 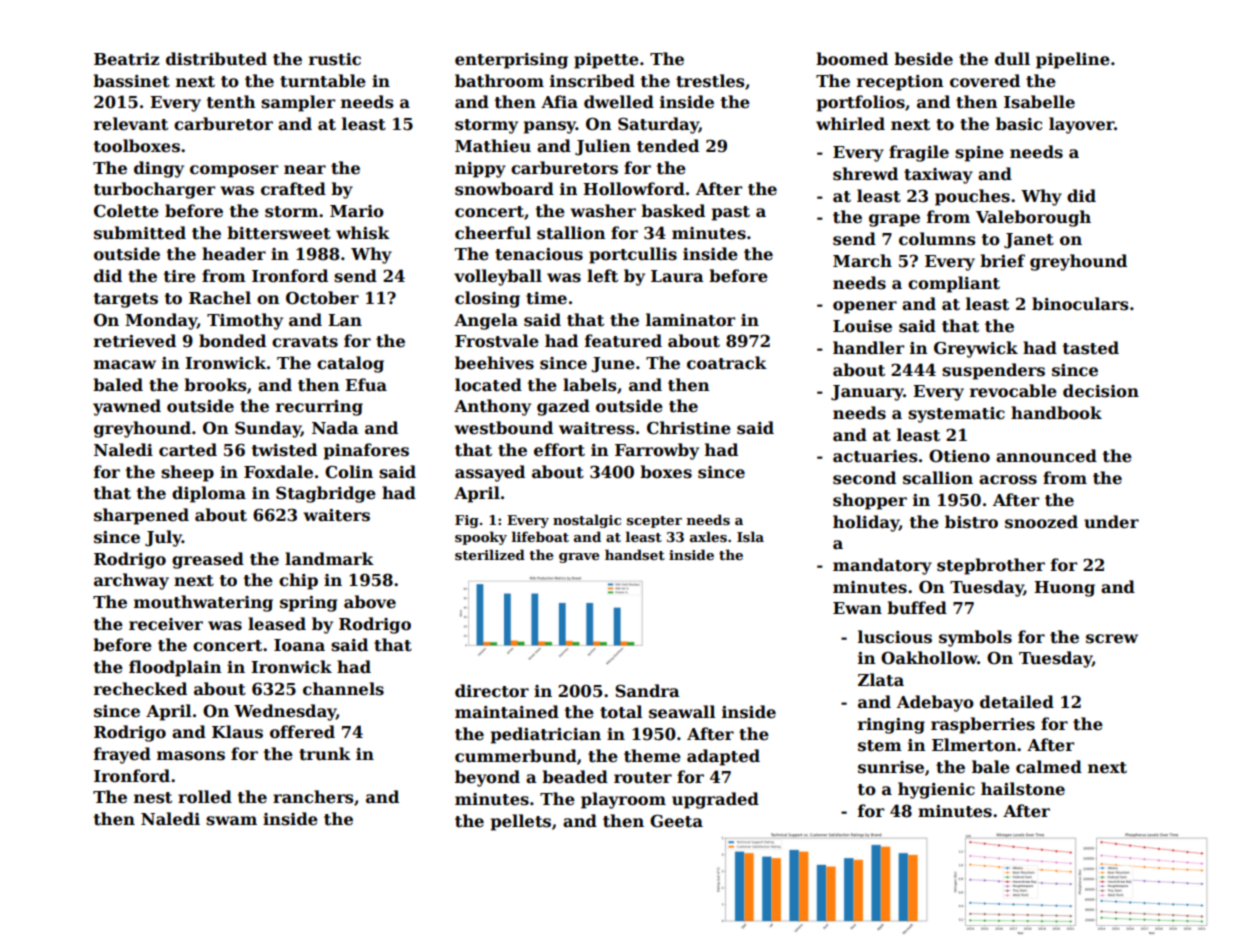 What do you see at coordinates (220, 297) in the screenshot?
I see `Rachel` at bounding box center [220, 297].
